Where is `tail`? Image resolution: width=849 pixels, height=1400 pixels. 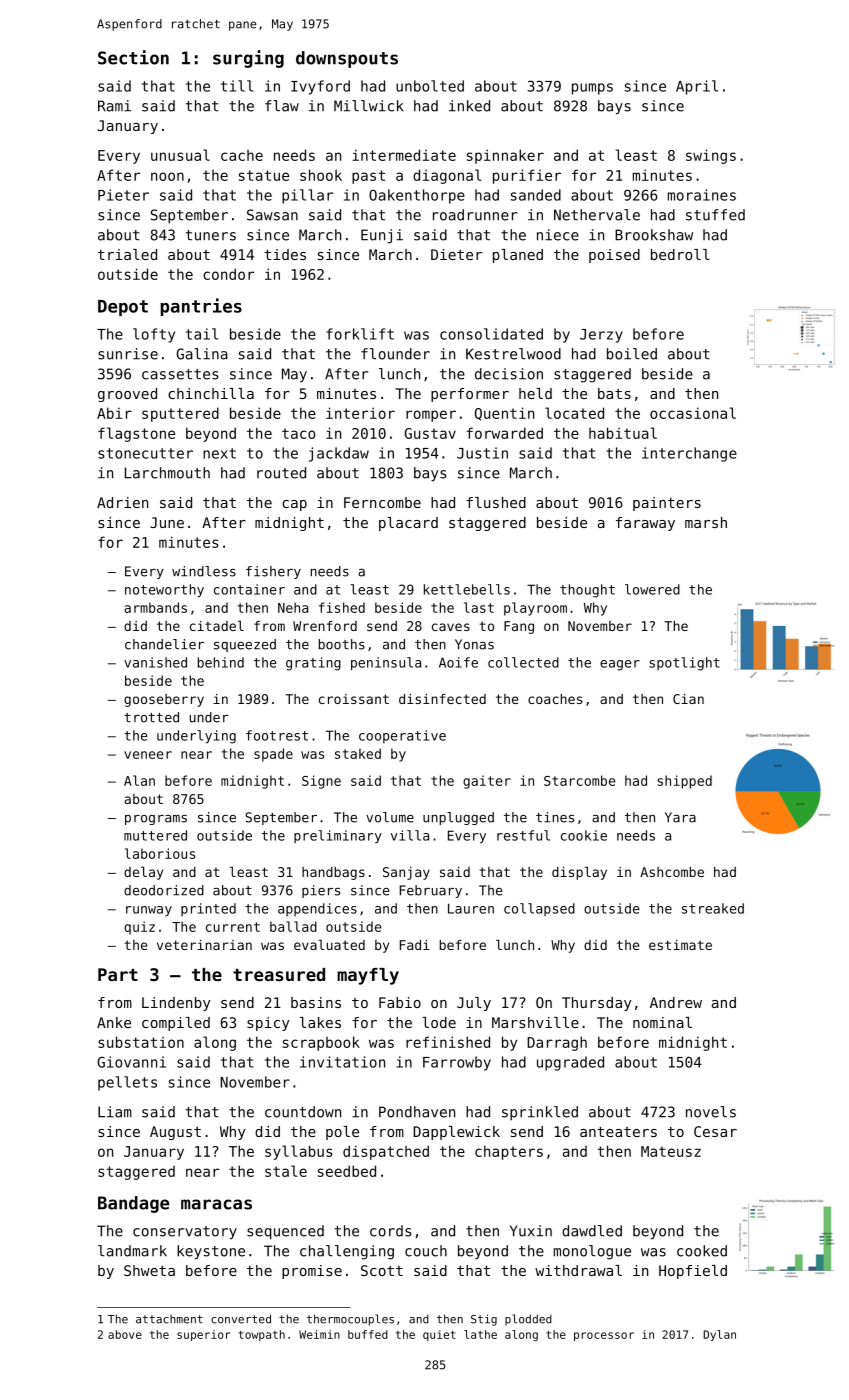 tail is located at coordinates (202, 334).
